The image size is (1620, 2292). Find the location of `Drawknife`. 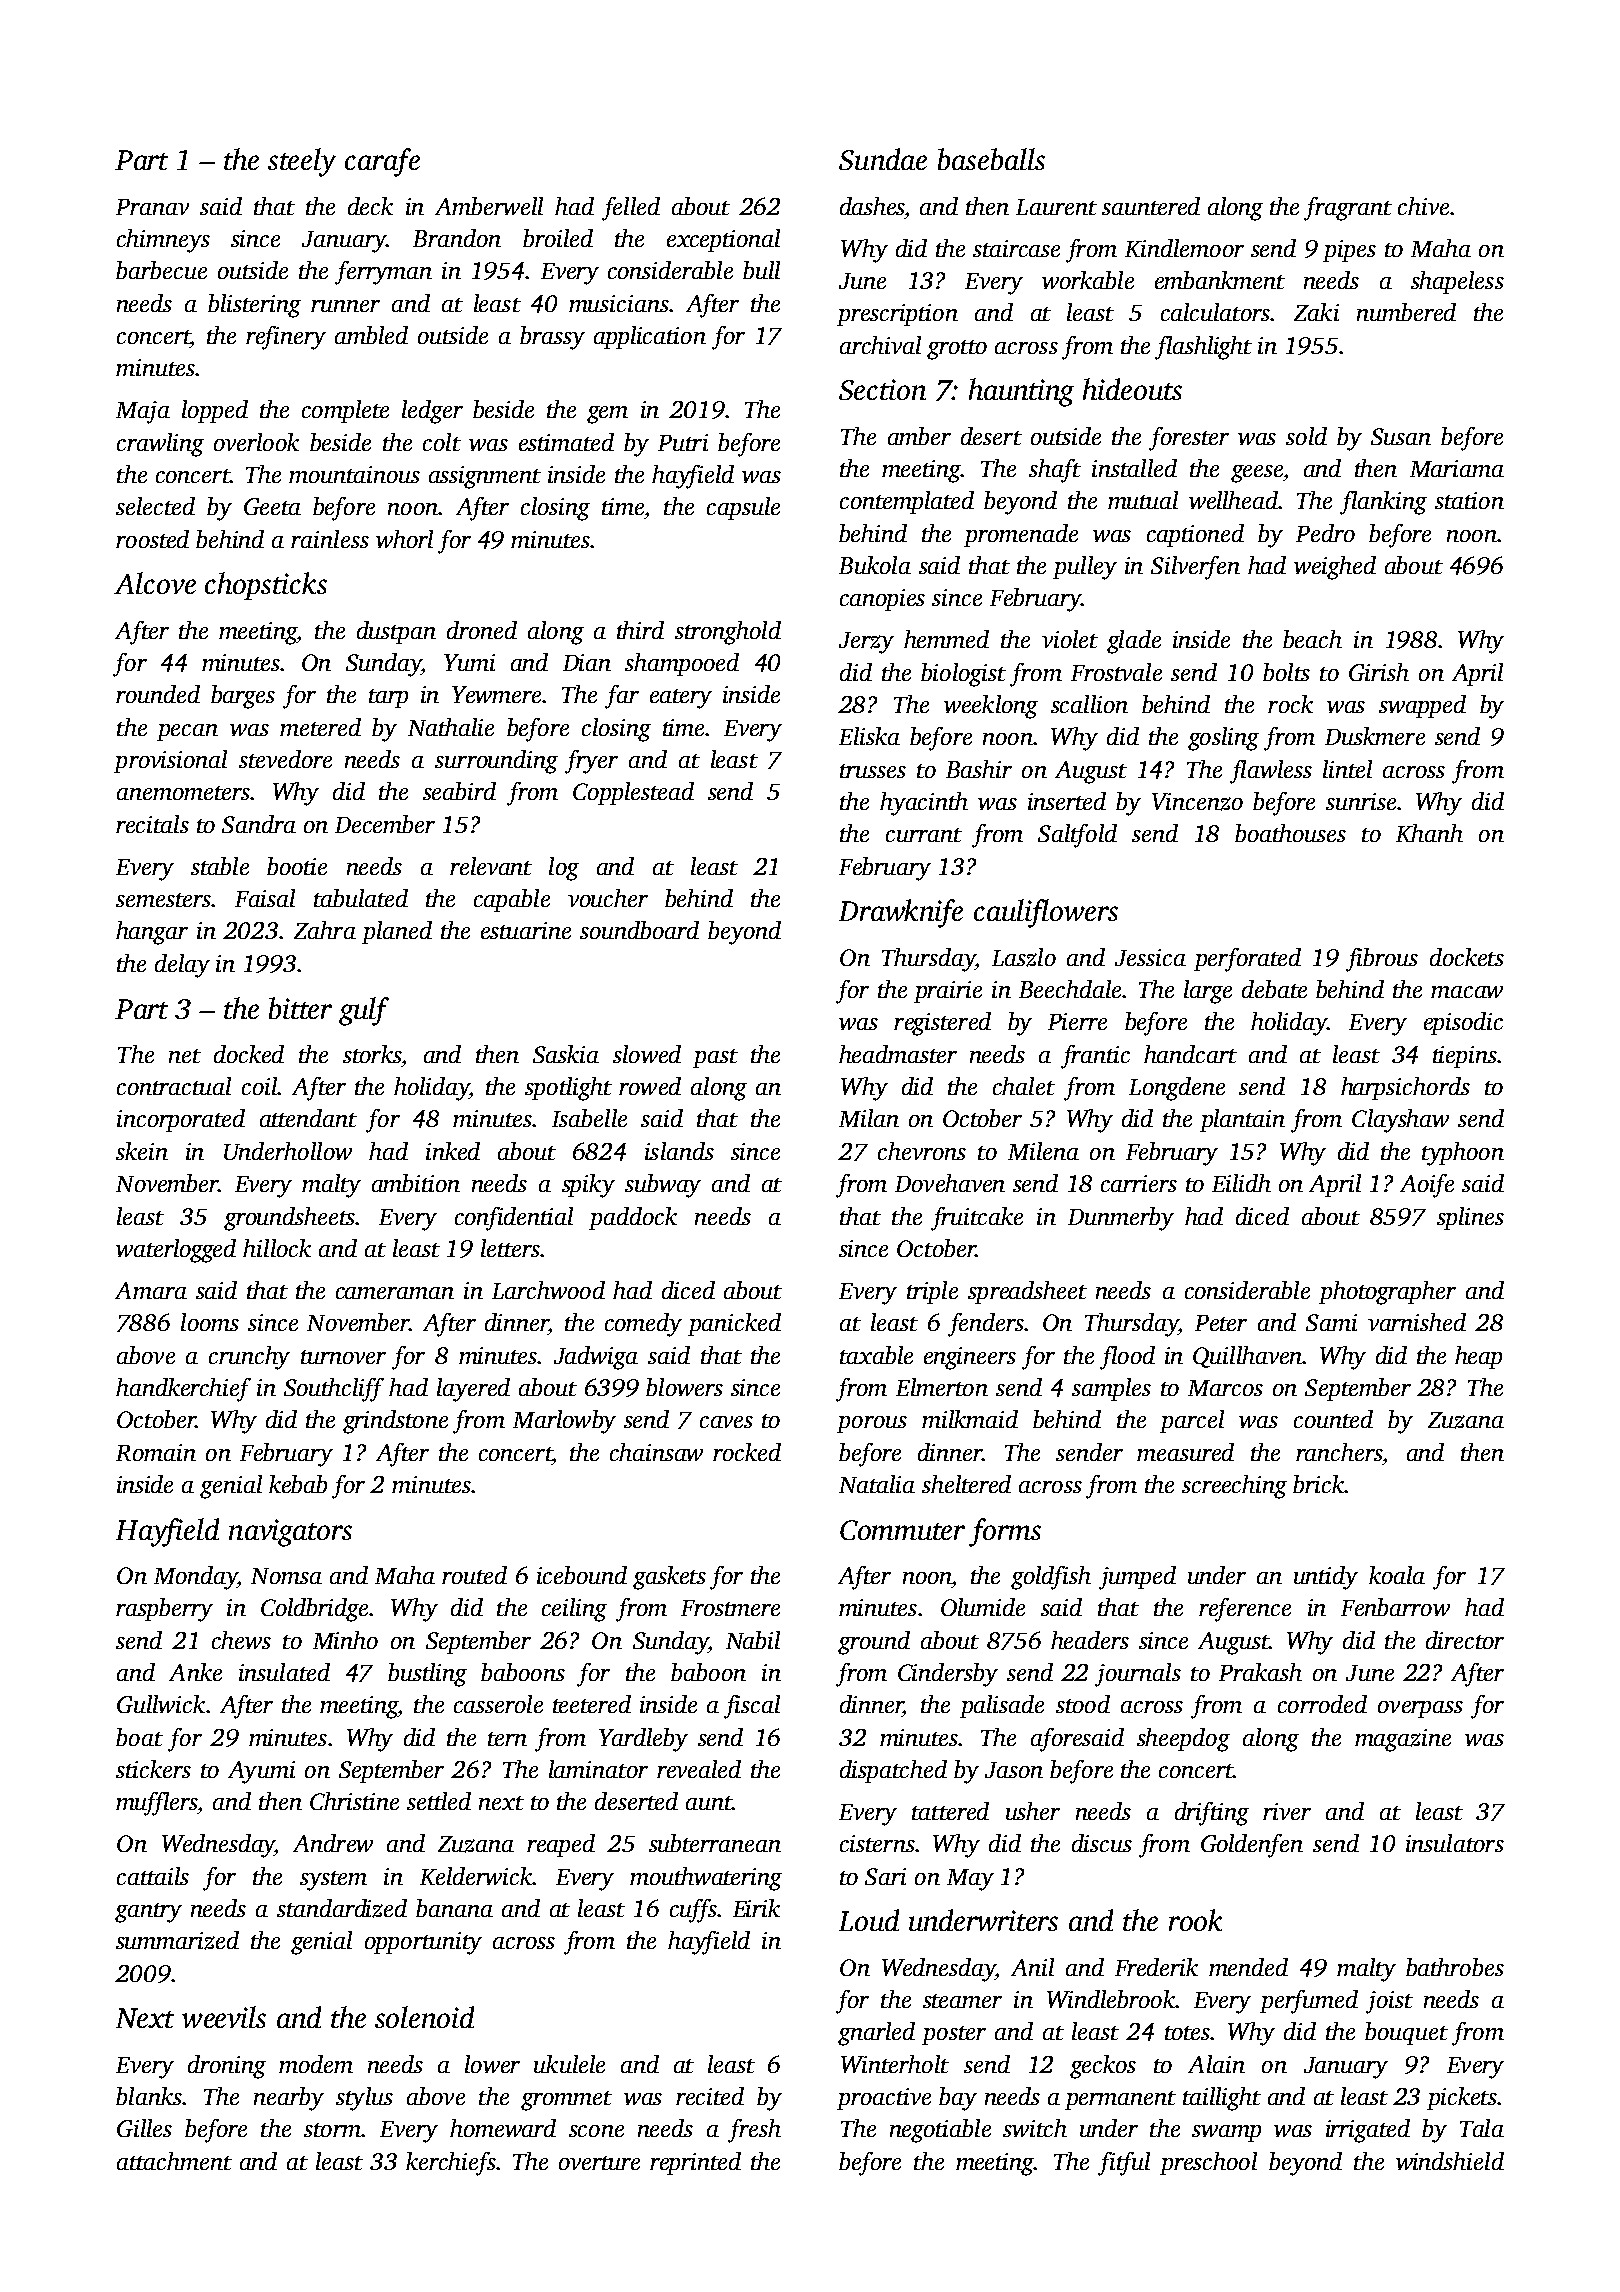

Drawknife is located at coordinates (901, 913).
